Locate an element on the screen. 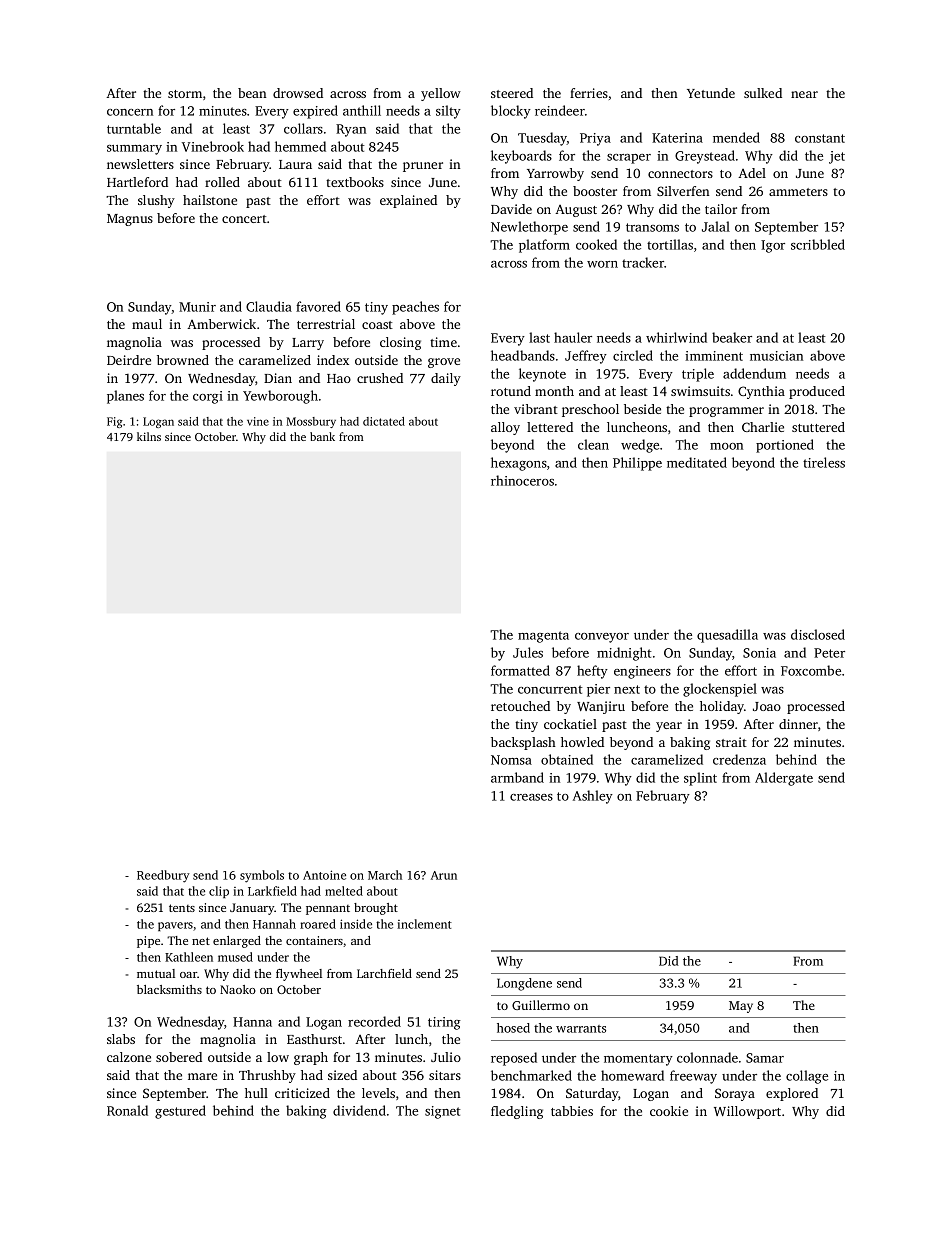 The width and height of the screenshot is (952, 1233). Yetunde is located at coordinates (711, 93).
